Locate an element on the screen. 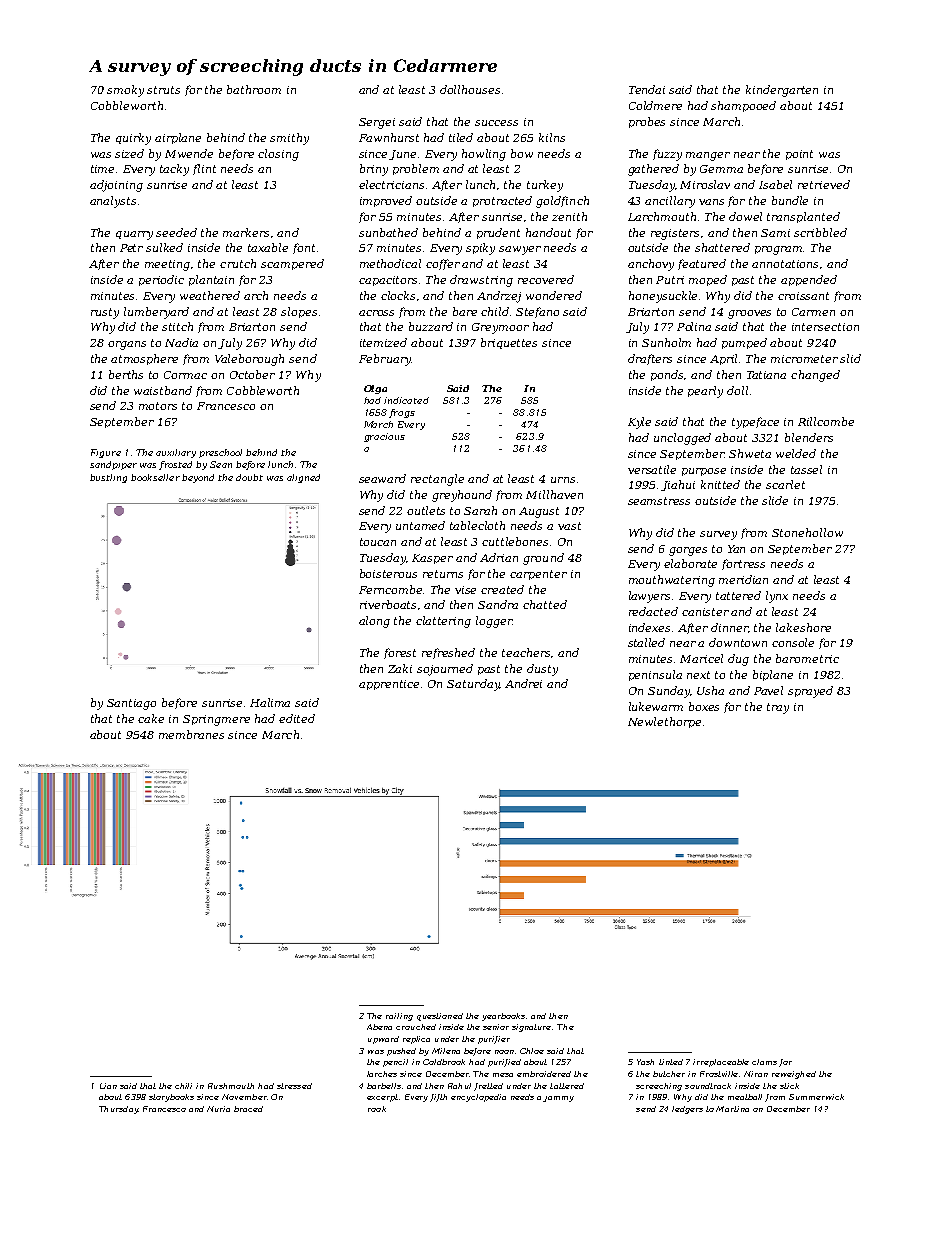  cake is located at coordinates (151, 718).
